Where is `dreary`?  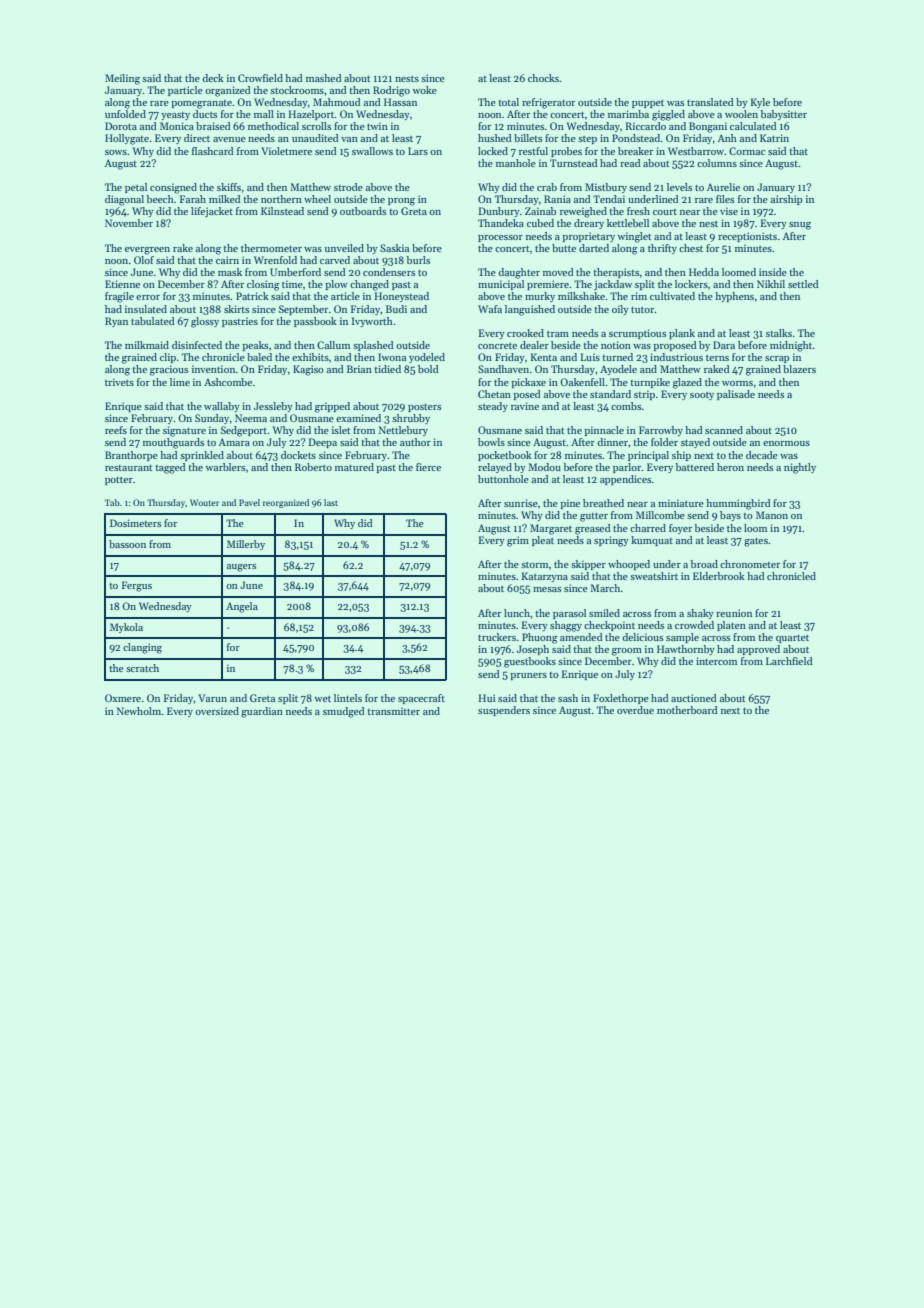 dreary is located at coordinates (589, 224).
